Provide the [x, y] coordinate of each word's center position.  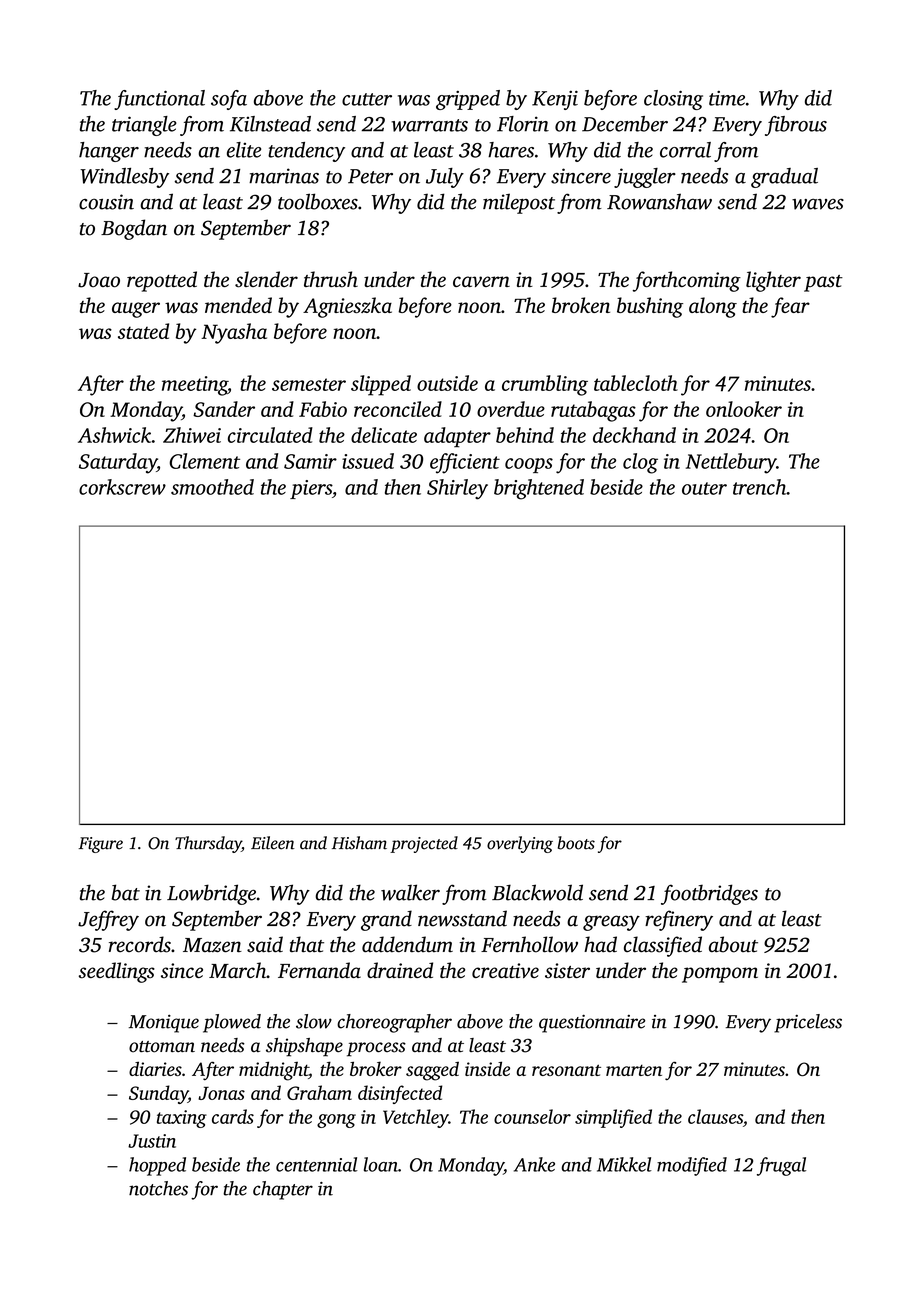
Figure [101, 845]
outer [704, 488]
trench [760, 487]
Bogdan [134, 229]
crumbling [545, 385]
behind [525, 435]
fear [790, 307]
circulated [270, 435]
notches [158, 1188]
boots [576, 843]
